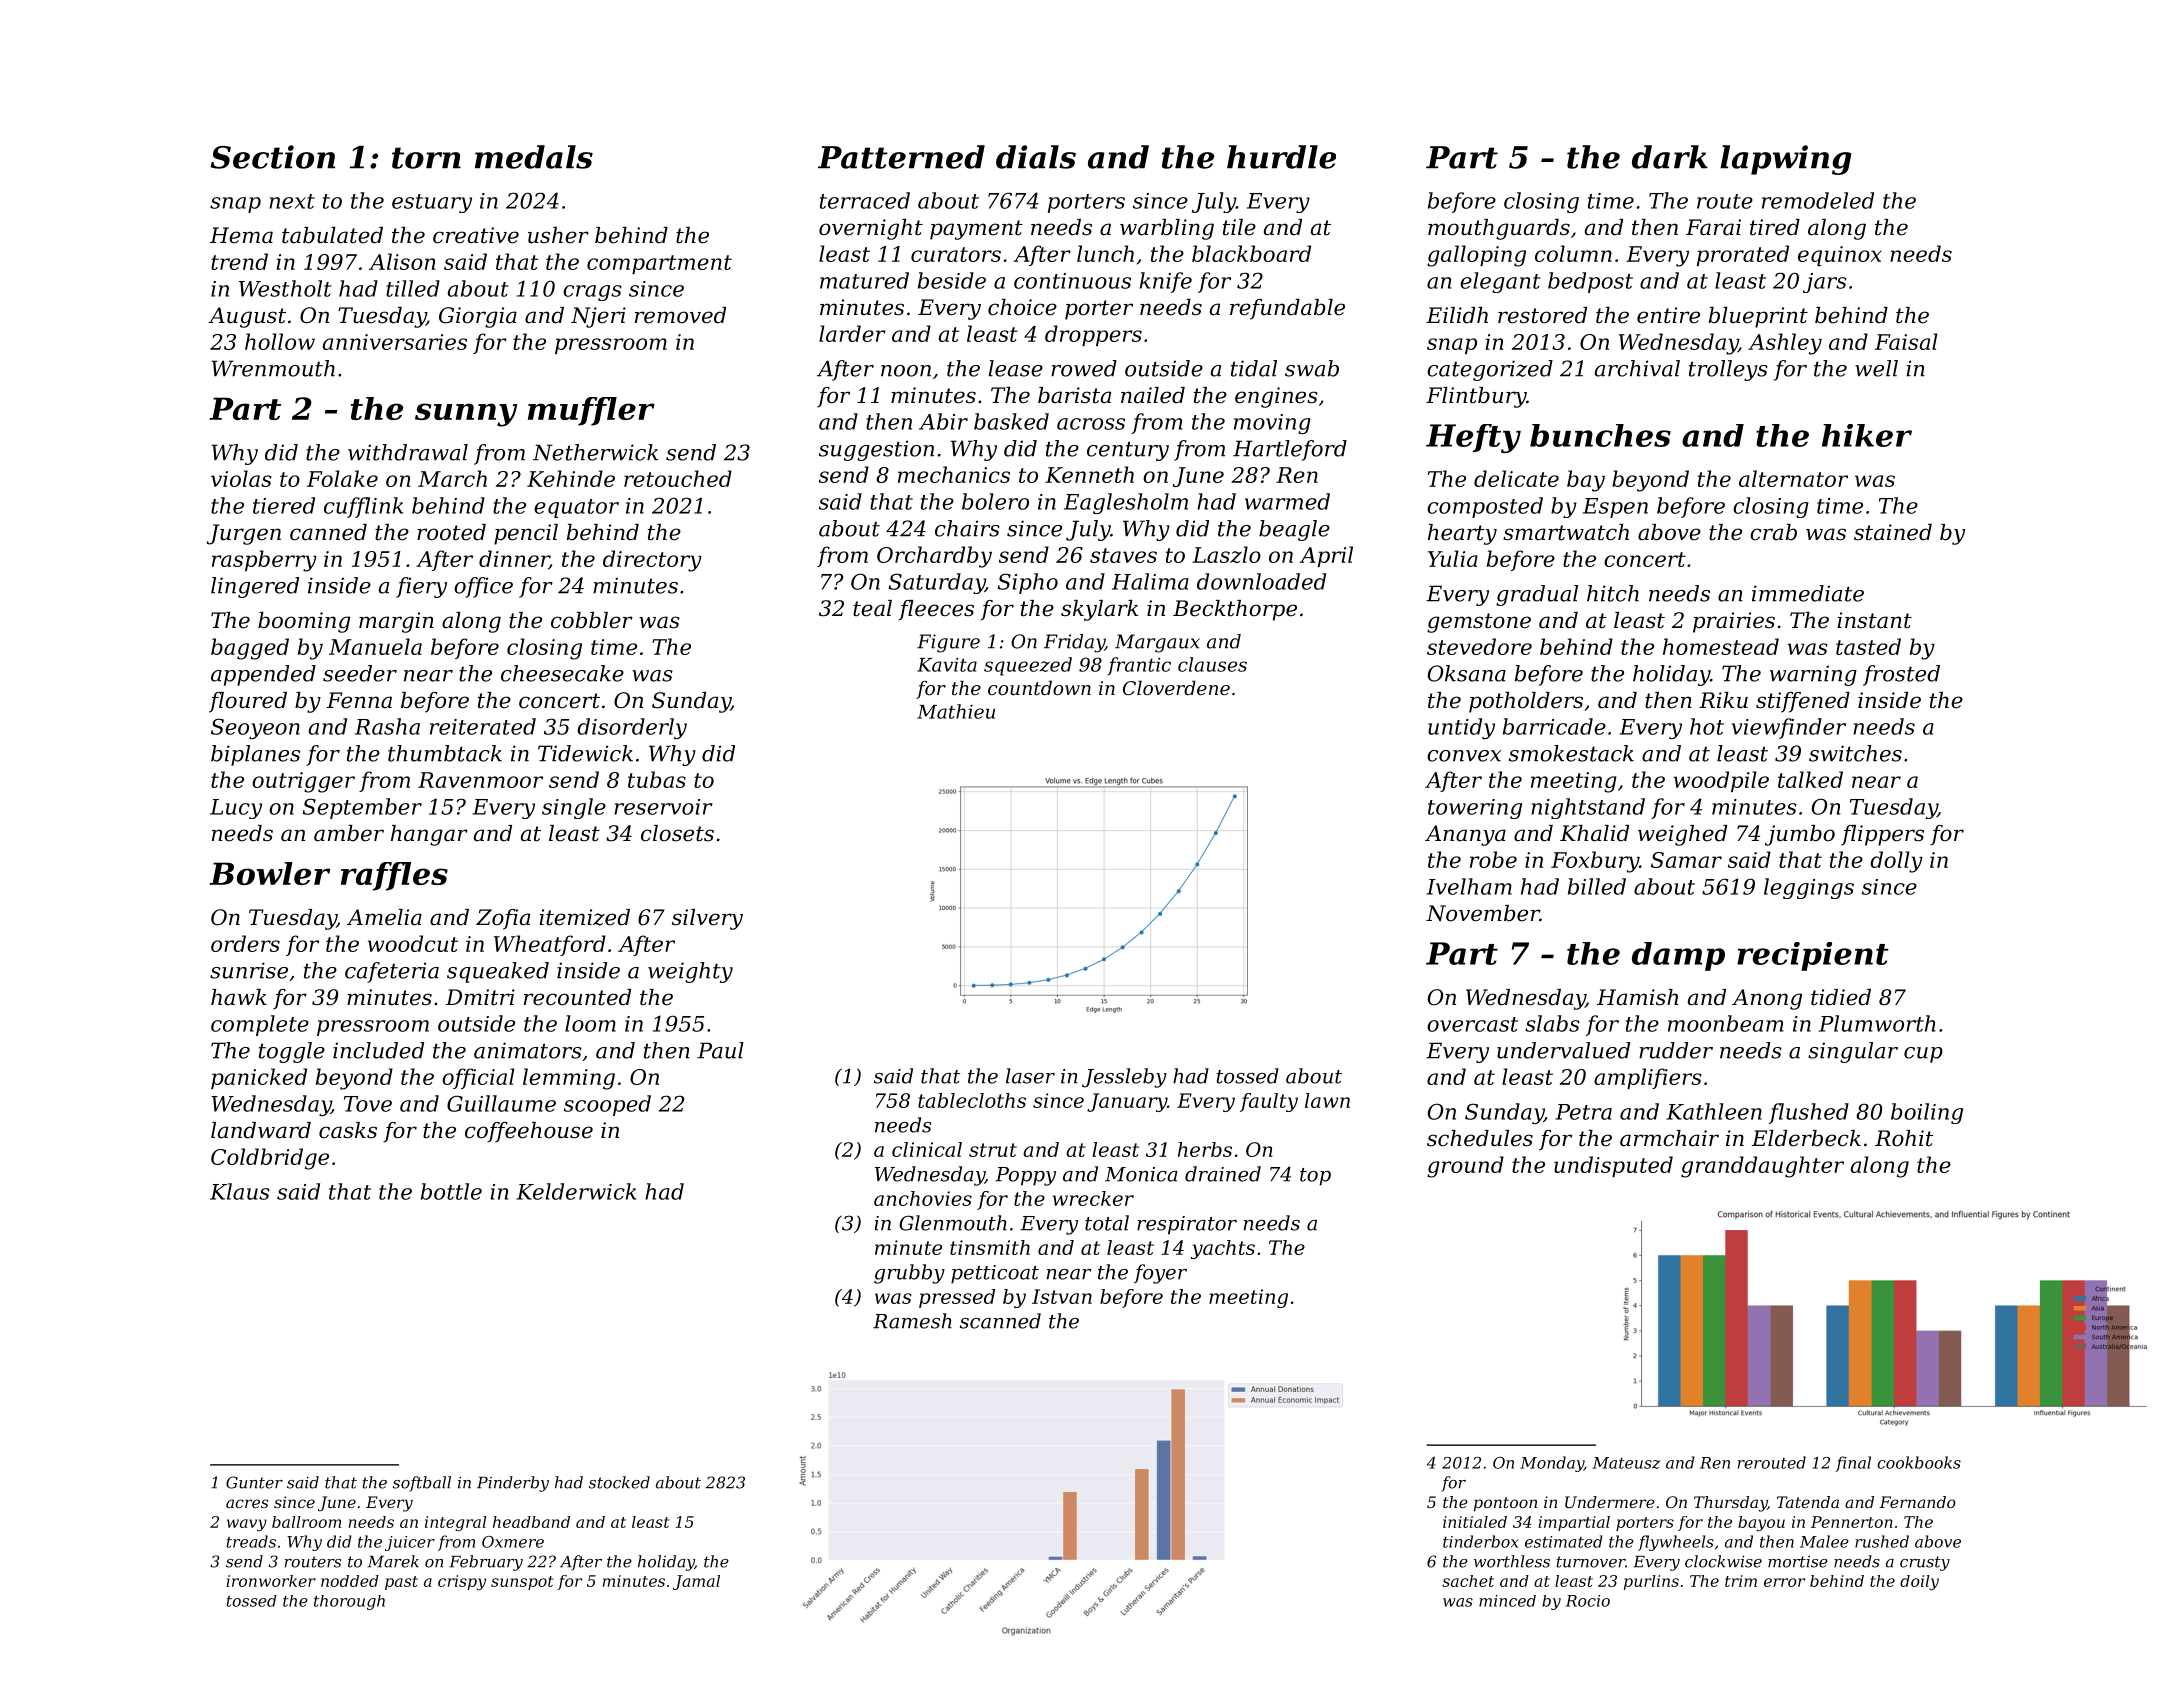 This page has width=2178, height=1683. I want to click on seeder, so click(360, 673).
